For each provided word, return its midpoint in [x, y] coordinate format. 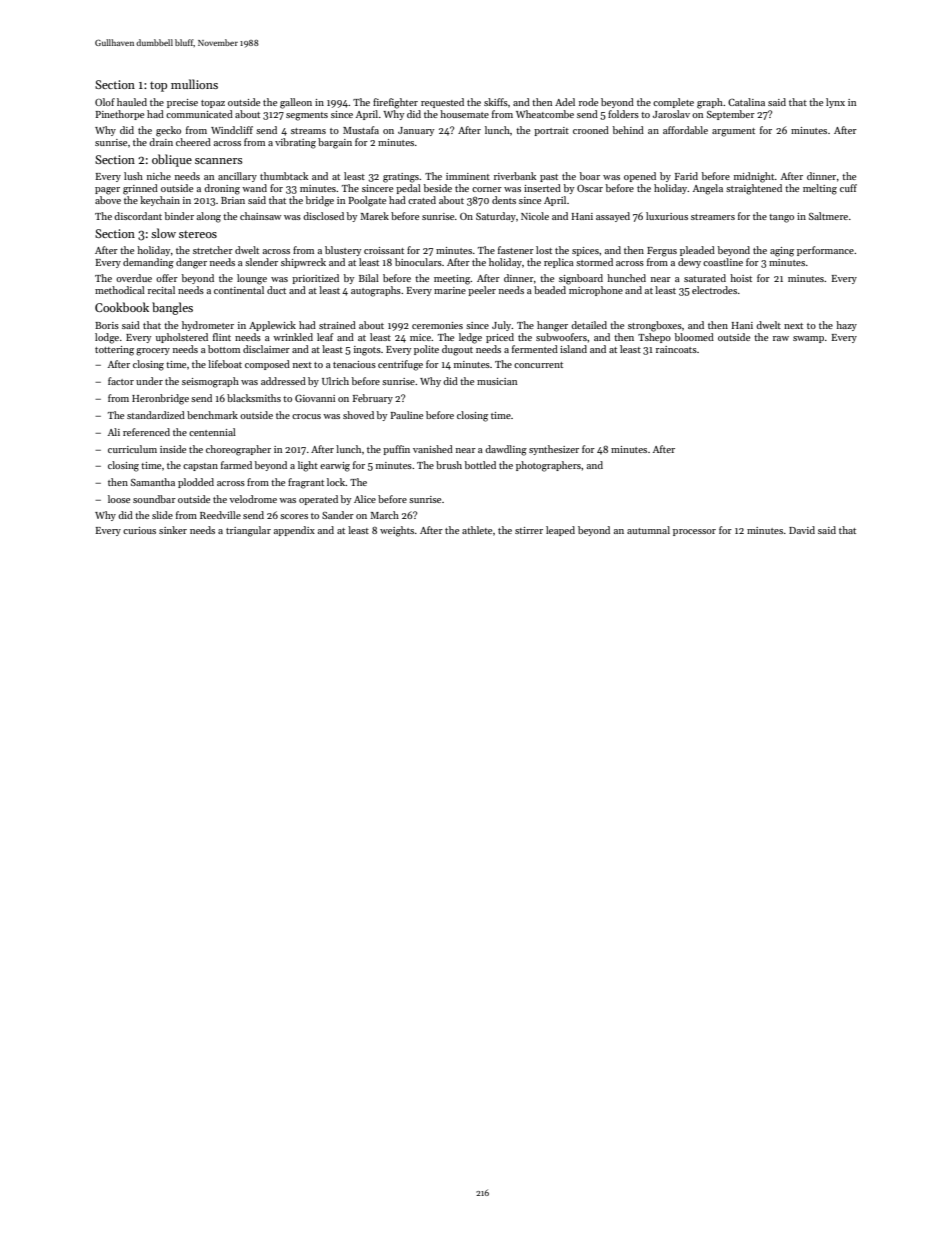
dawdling [506, 450]
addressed [283, 381]
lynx [835, 103]
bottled [480, 465]
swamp [808, 339]
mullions [194, 84]
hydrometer [208, 326]
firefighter [395, 103]
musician [497, 381]
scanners [219, 161]
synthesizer [554, 450]
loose [119, 499]
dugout [457, 350]
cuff [848, 188]
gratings [401, 178]
